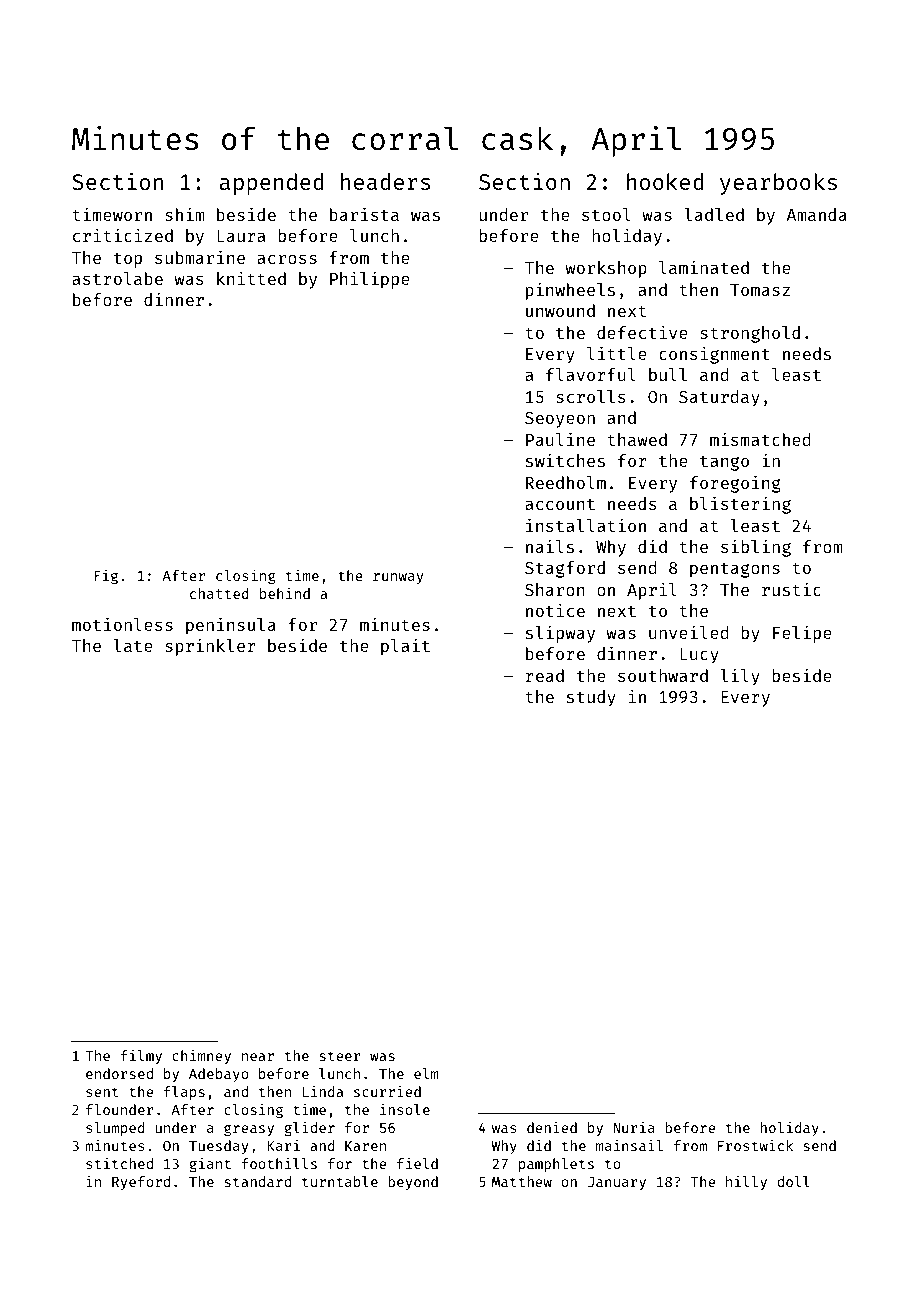 The height and width of the image is (1314, 924). I want to click on lily, so click(740, 677).
